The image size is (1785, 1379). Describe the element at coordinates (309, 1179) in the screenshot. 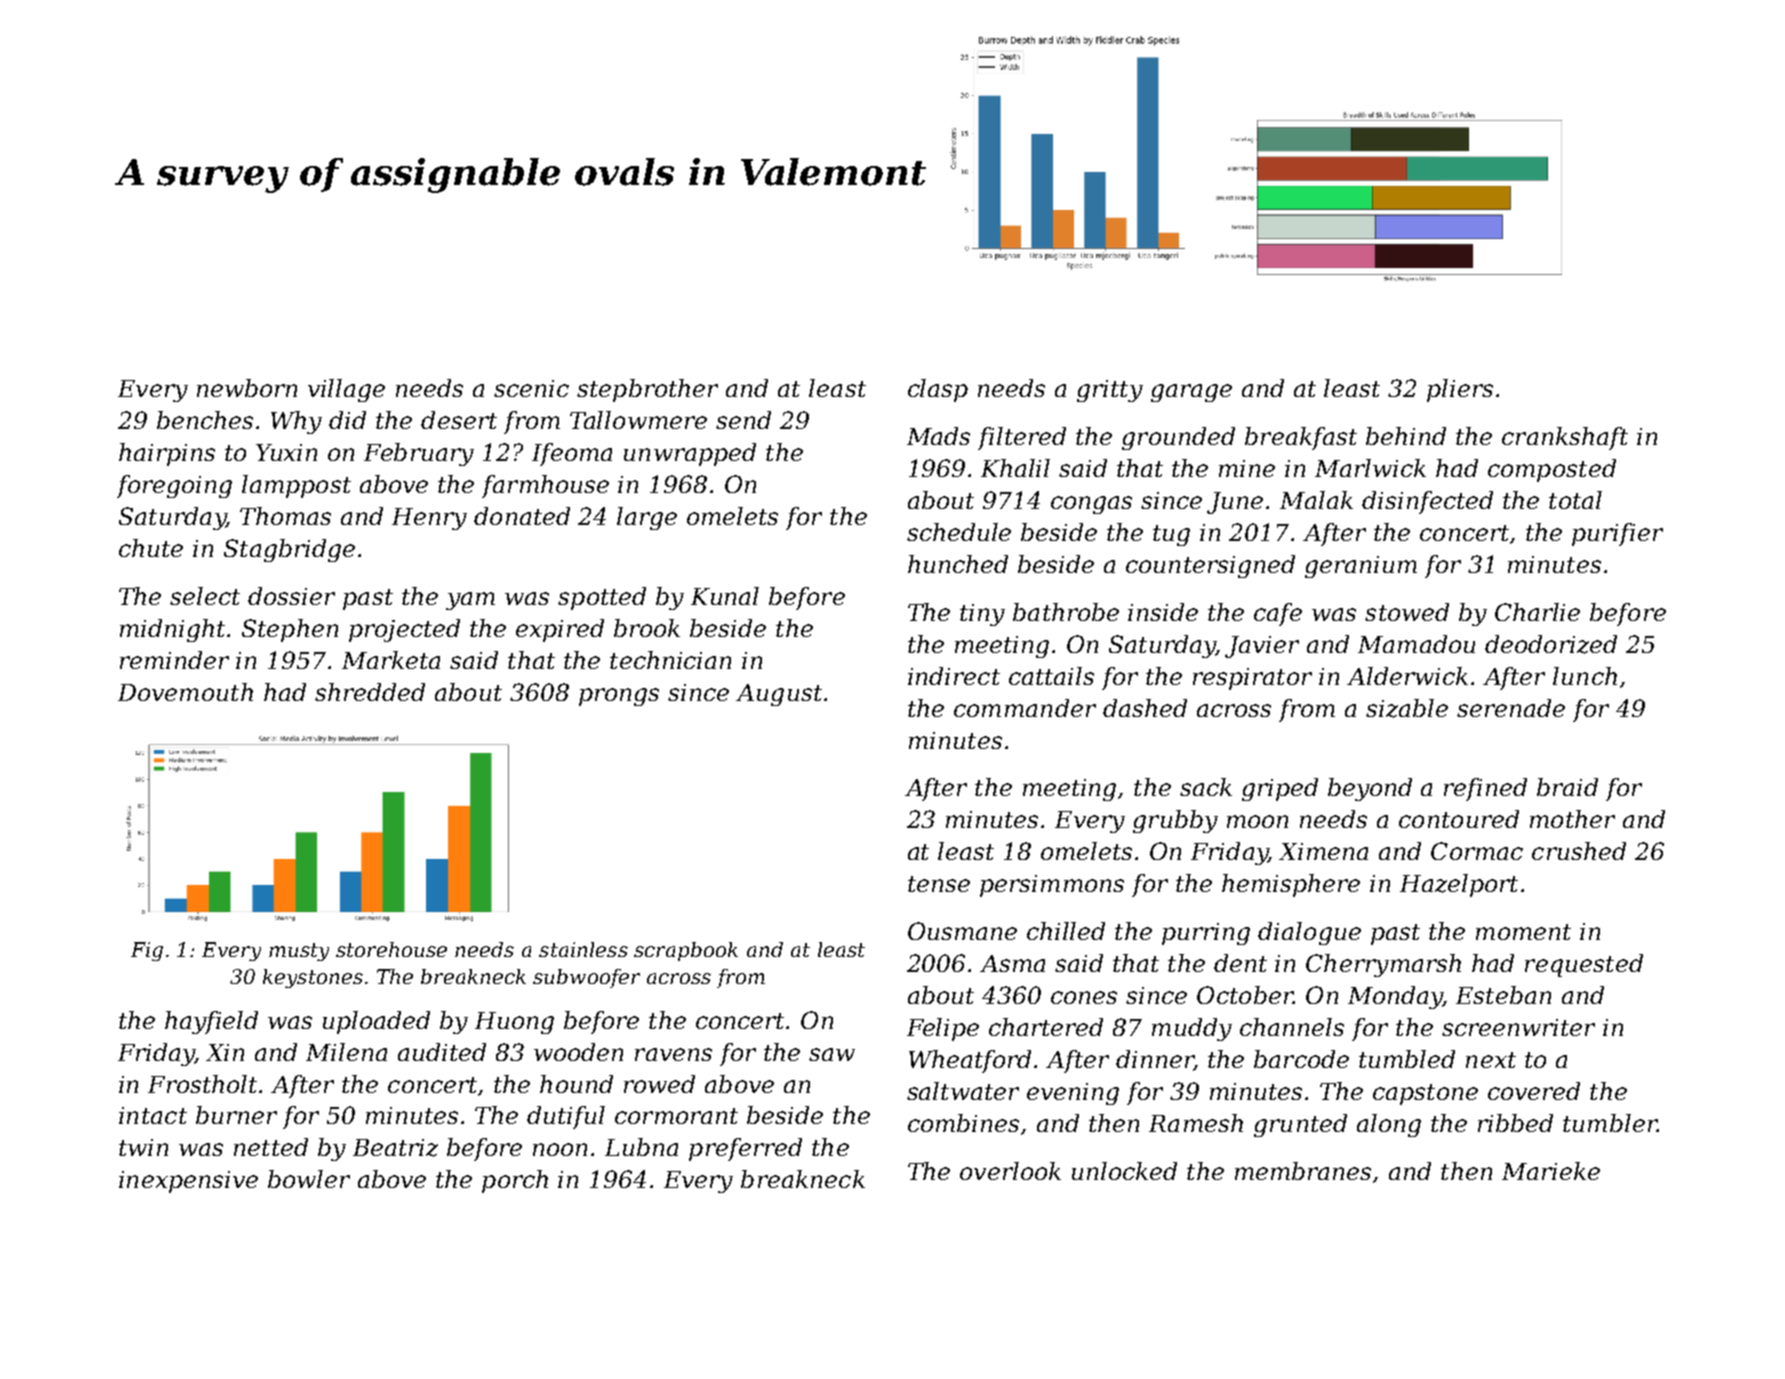

I see `bowler` at that location.
